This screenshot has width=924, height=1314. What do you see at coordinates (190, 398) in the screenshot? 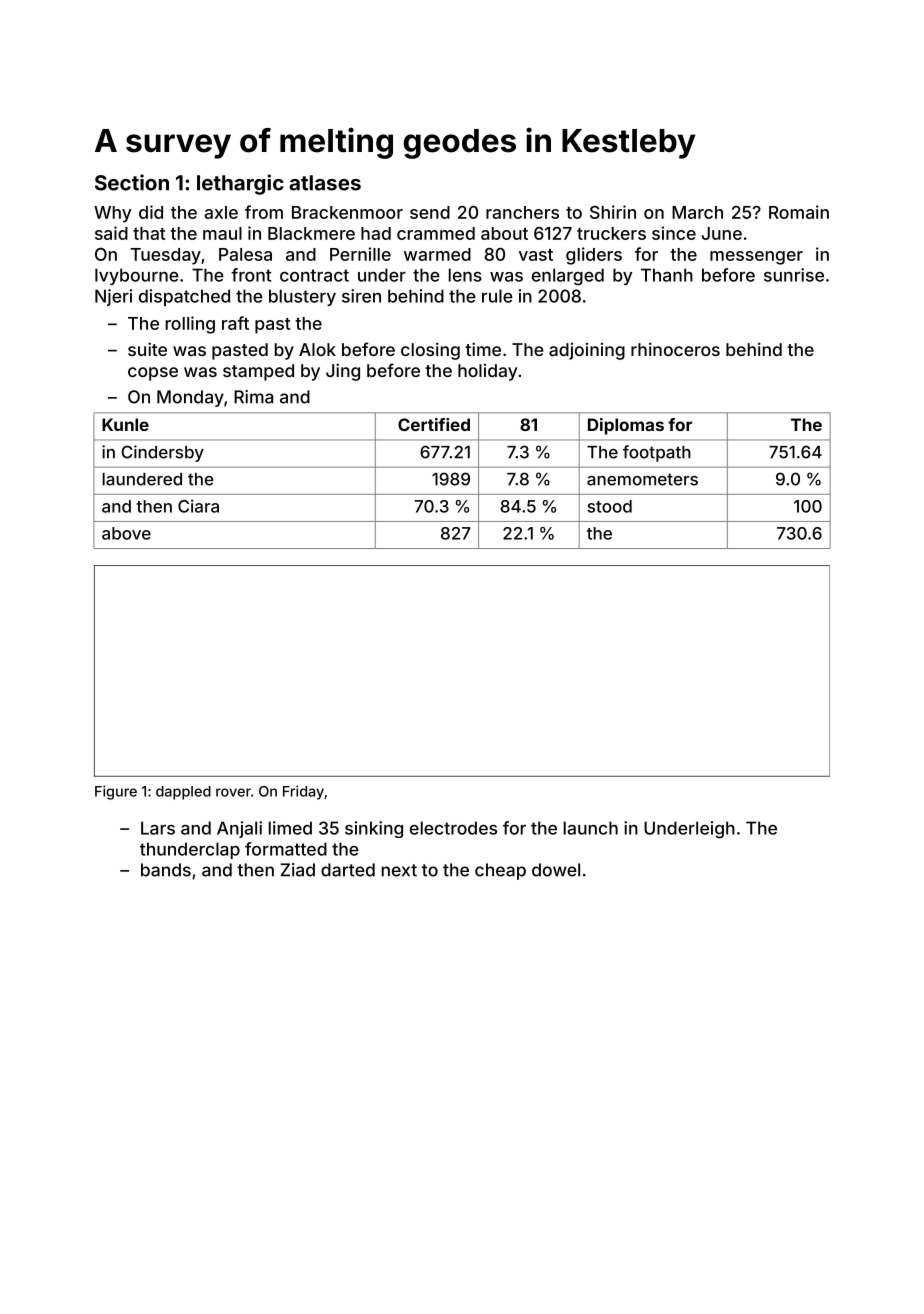
I see `Monday` at bounding box center [190, 398].
